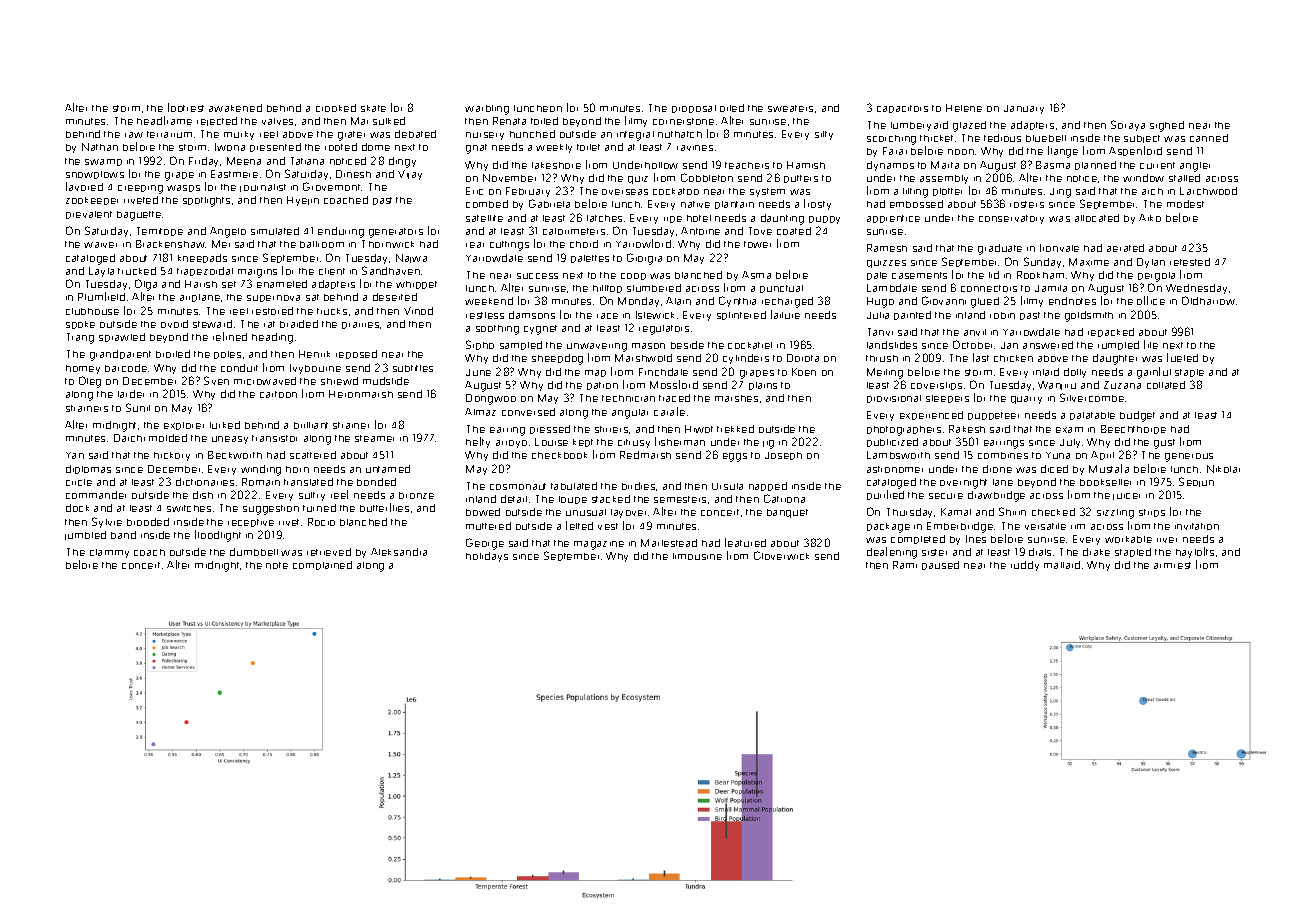 The image size is (1308, 924). Describe the element at coordinates (964, 108) in the page. I see `Helene` at that location.
